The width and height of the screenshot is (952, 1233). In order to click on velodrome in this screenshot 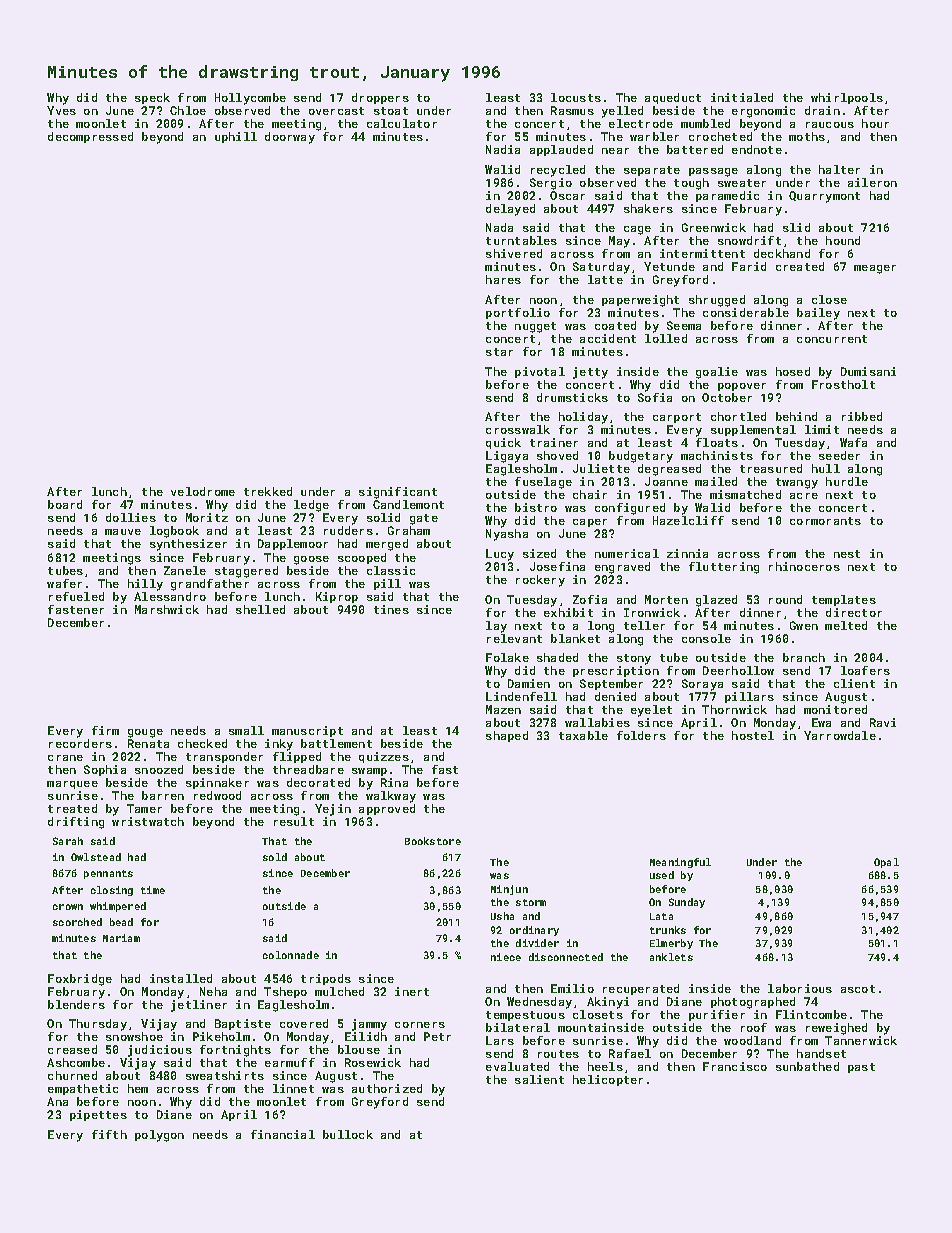, I will do `click(203, 491)`.
